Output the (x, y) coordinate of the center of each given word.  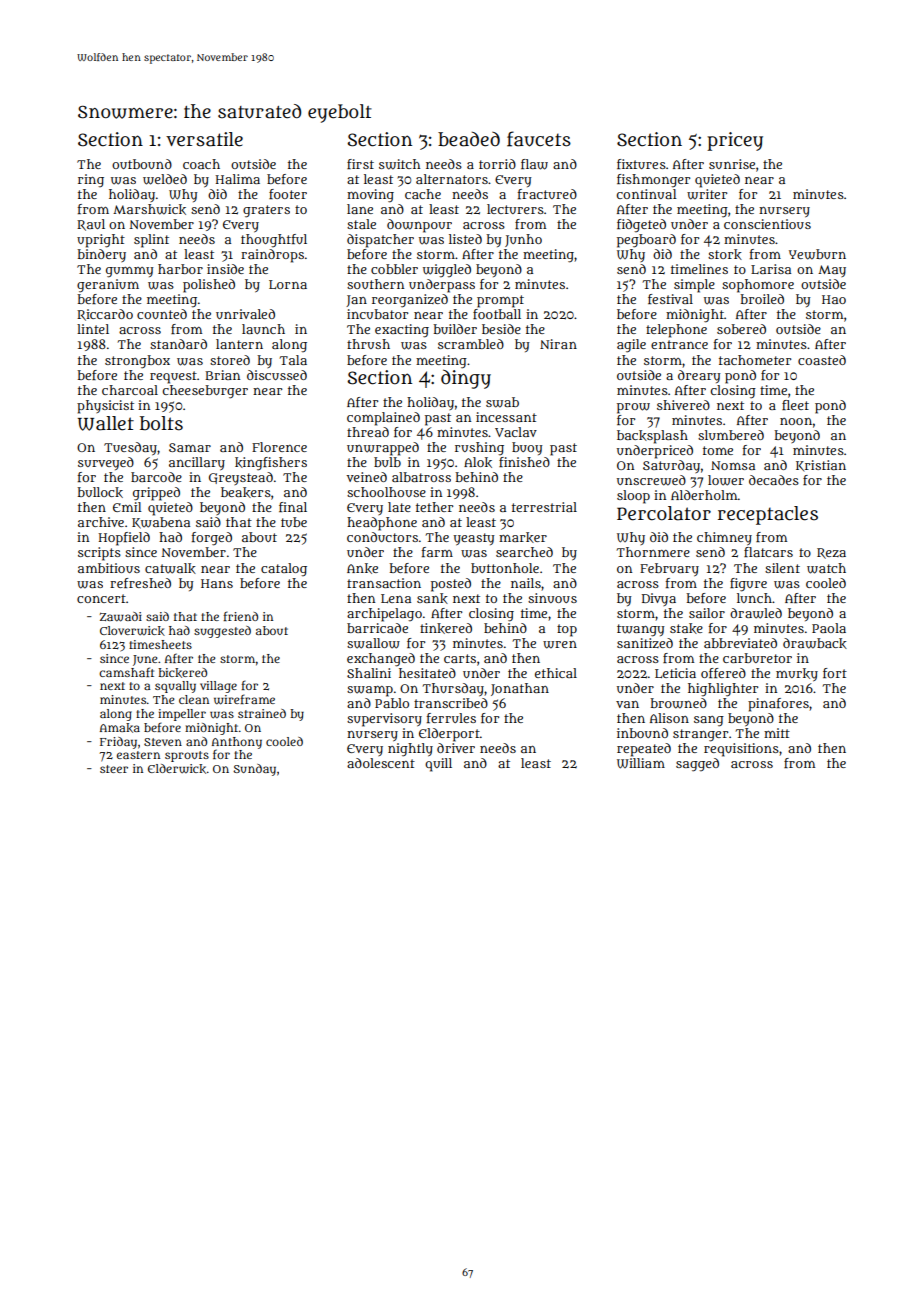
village (218, 687)
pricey (735, 141)
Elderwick (177, 769)
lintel (93, 329)
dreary (699, 376)
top (567, 630)
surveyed (106, 463)
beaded (469, 139)
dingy (466, 379)
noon (796, 421)
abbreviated (740, 643)
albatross (421, 477)
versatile (204, 139)
